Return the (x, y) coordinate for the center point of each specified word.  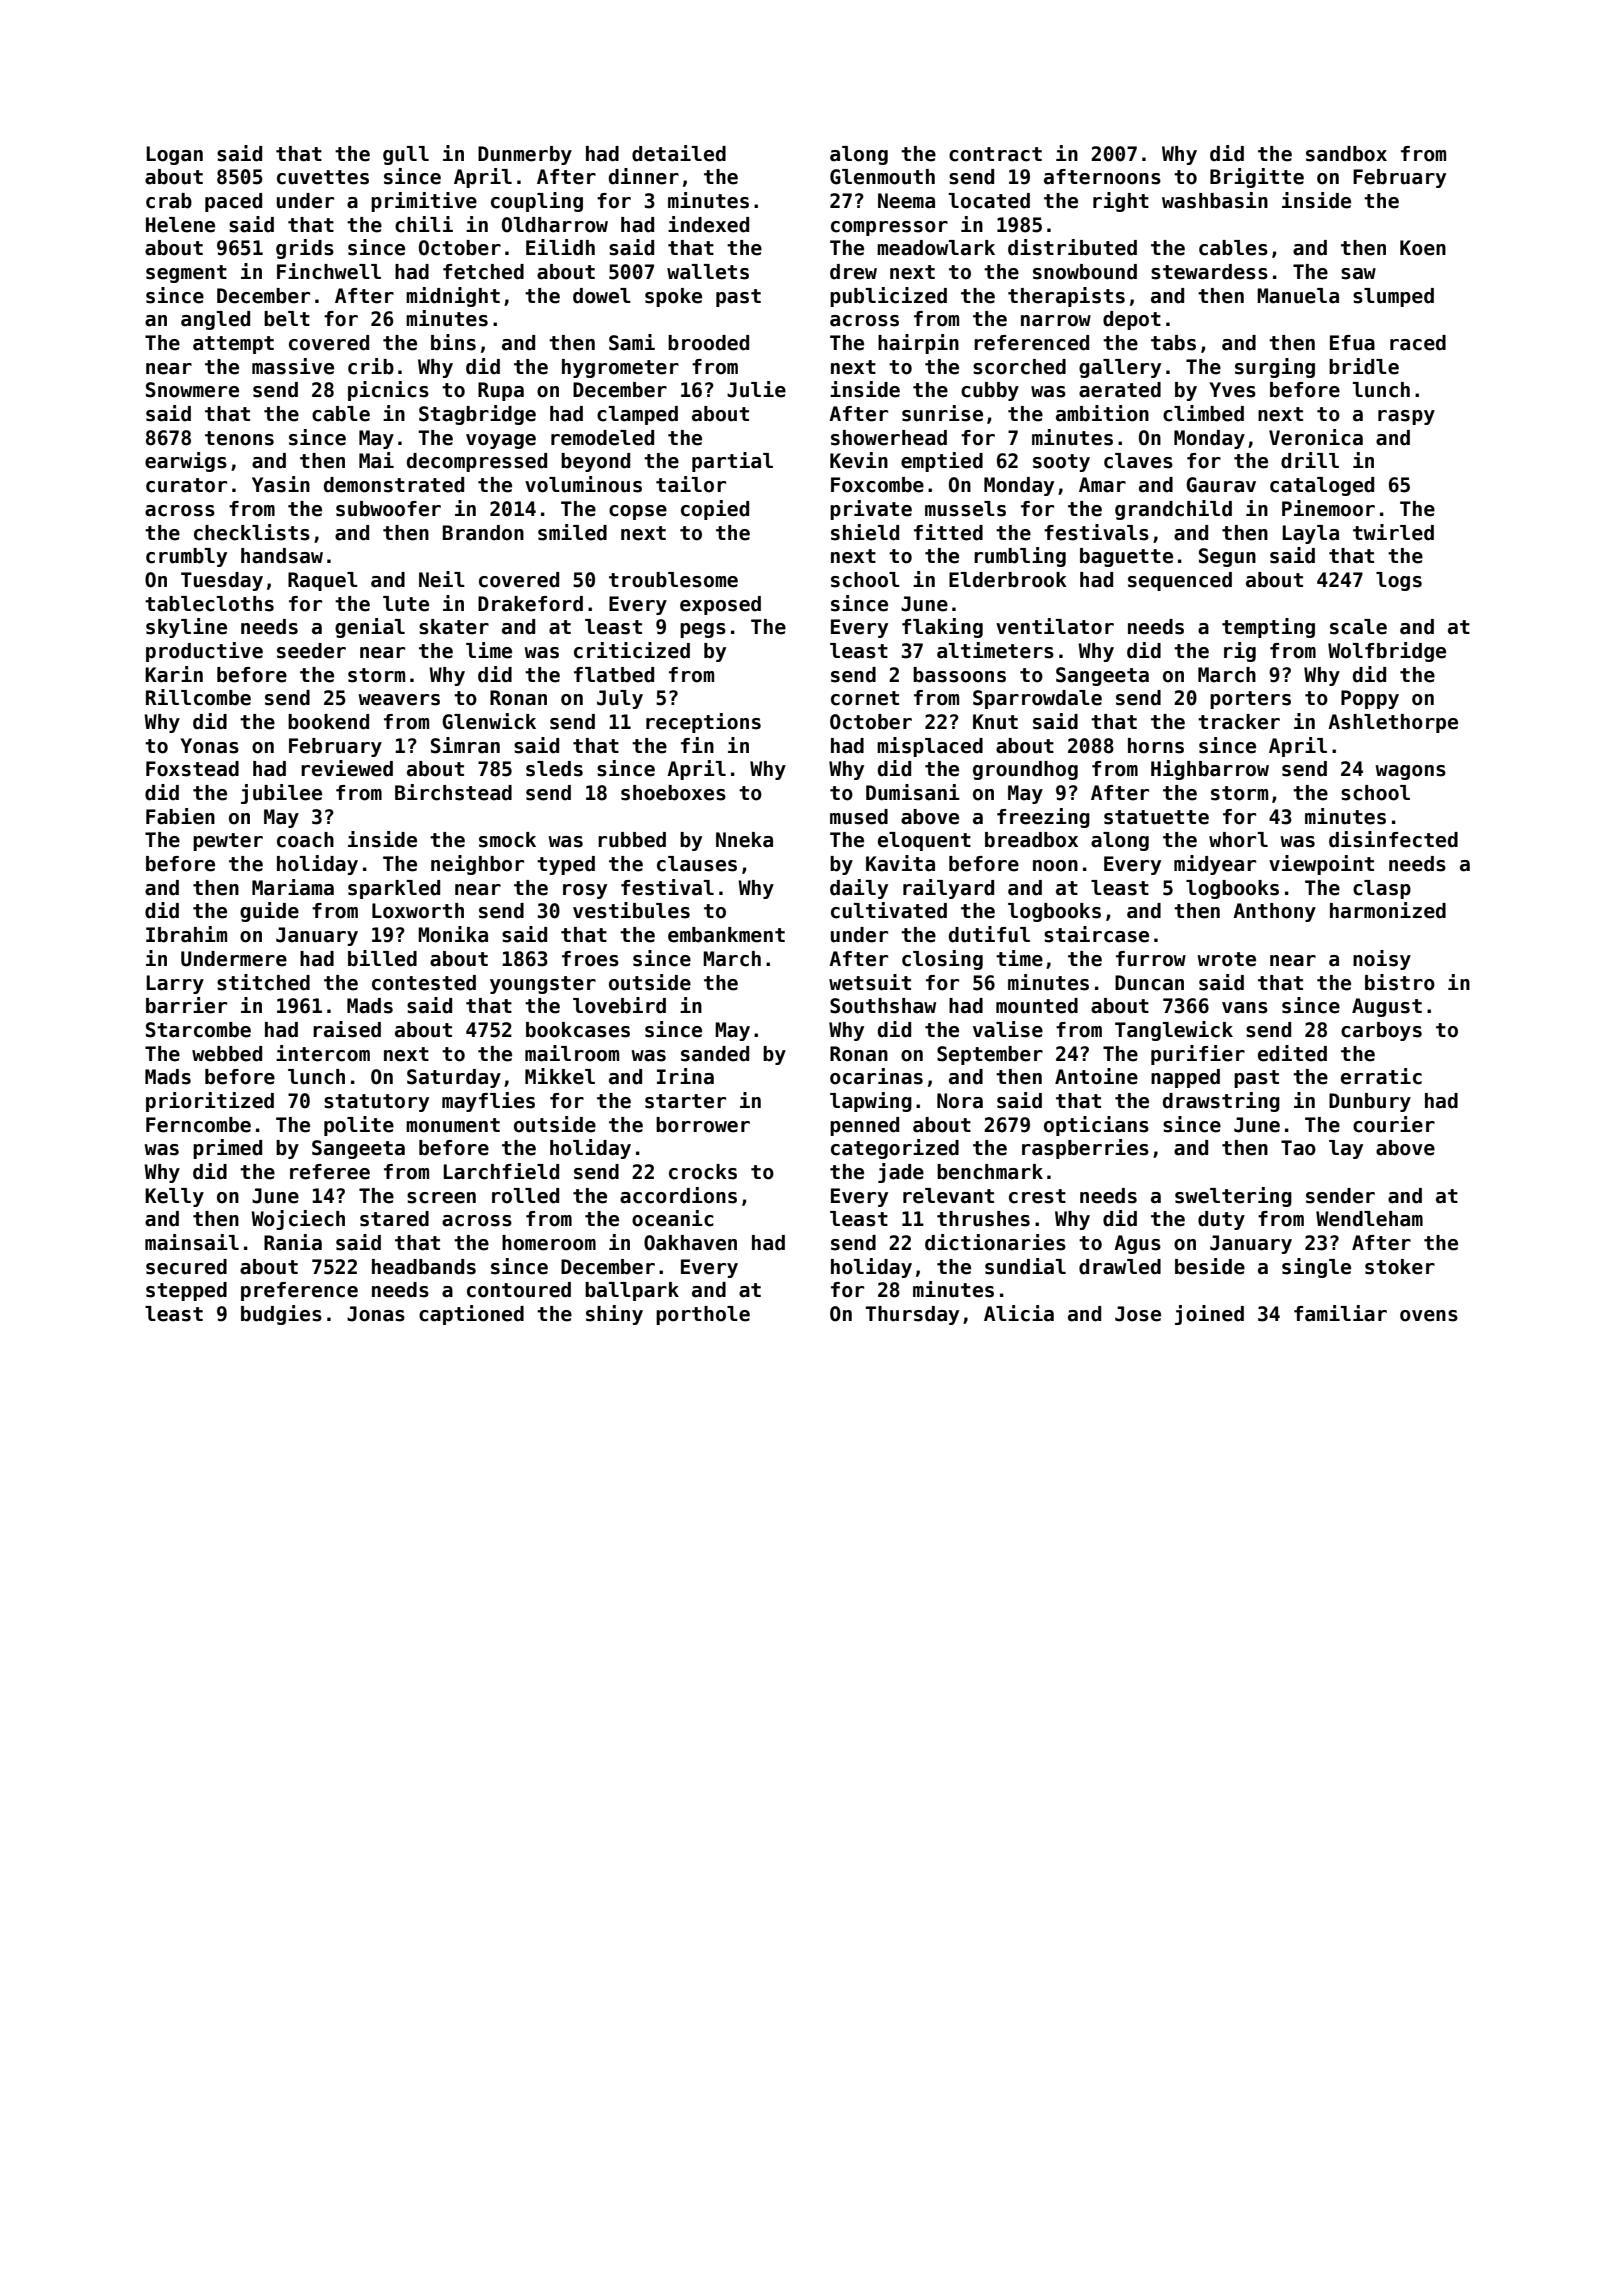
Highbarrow (1210, 770)
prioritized (210, 1102)
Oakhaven (690, 1243)
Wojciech (298, 1220)
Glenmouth (882, 177)
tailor (691, 484)
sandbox (1346, 154)
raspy (1406, 417)
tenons (239, 438)
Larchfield (501, 1171)
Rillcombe (198, 697)
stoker (1400, 1267)
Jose (1138, 1314)
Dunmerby (525, 155)
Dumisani (913, 792)
